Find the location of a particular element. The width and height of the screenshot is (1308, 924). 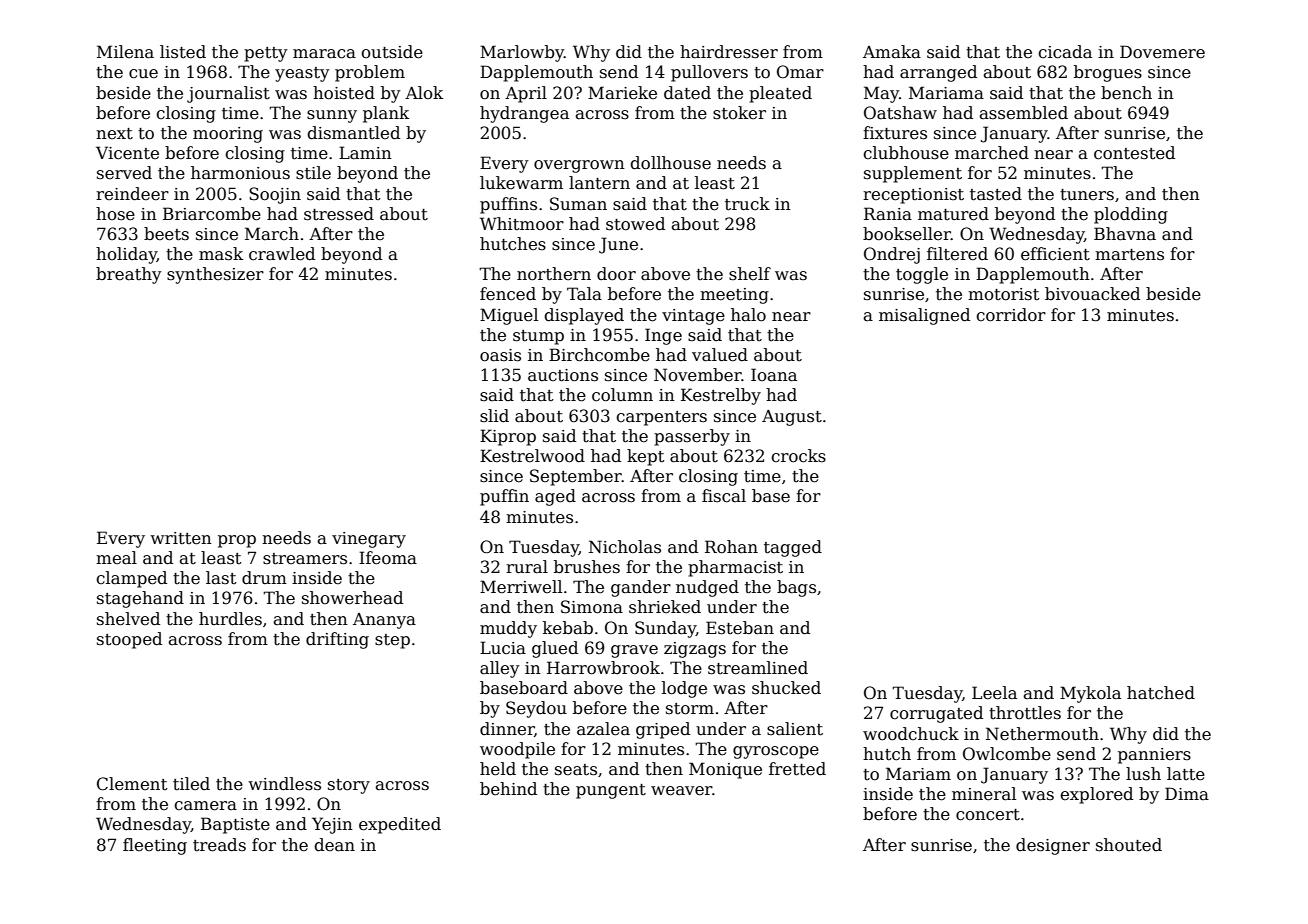

bags is located at coordinates (796, 588).
